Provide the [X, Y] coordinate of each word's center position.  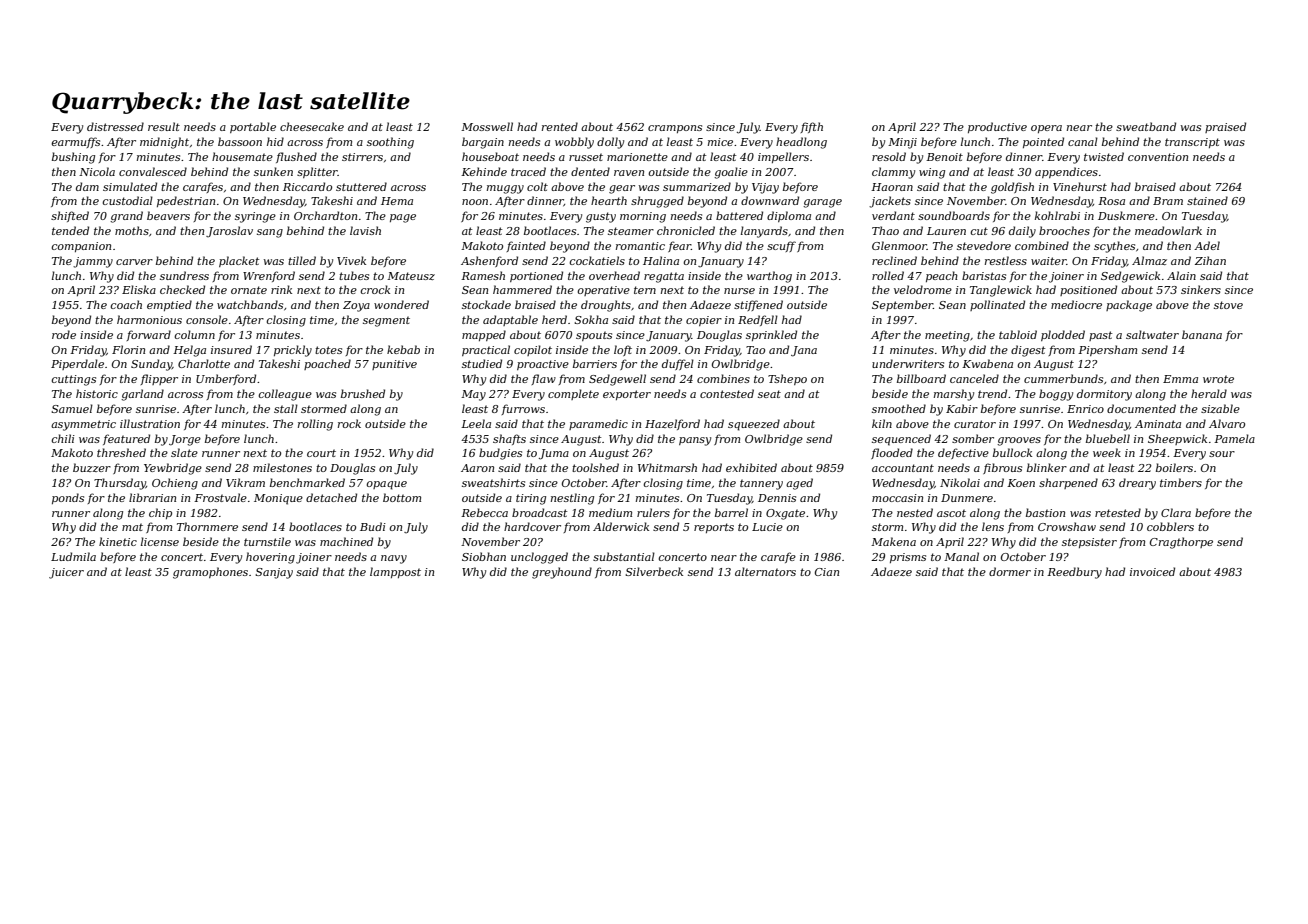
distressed [115, 126]
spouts [594, 336]
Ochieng [175, 484]
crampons [675, 129]
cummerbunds [1063, 378]
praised [1225, 127]
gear [622, 189]
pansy [695, 441]
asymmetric [83, 425]
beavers [168, 215]
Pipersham [1107, 350]
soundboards [954, 215]
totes [328, 350]
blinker [1047, 467]
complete [573, 394]
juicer [66, 573]
